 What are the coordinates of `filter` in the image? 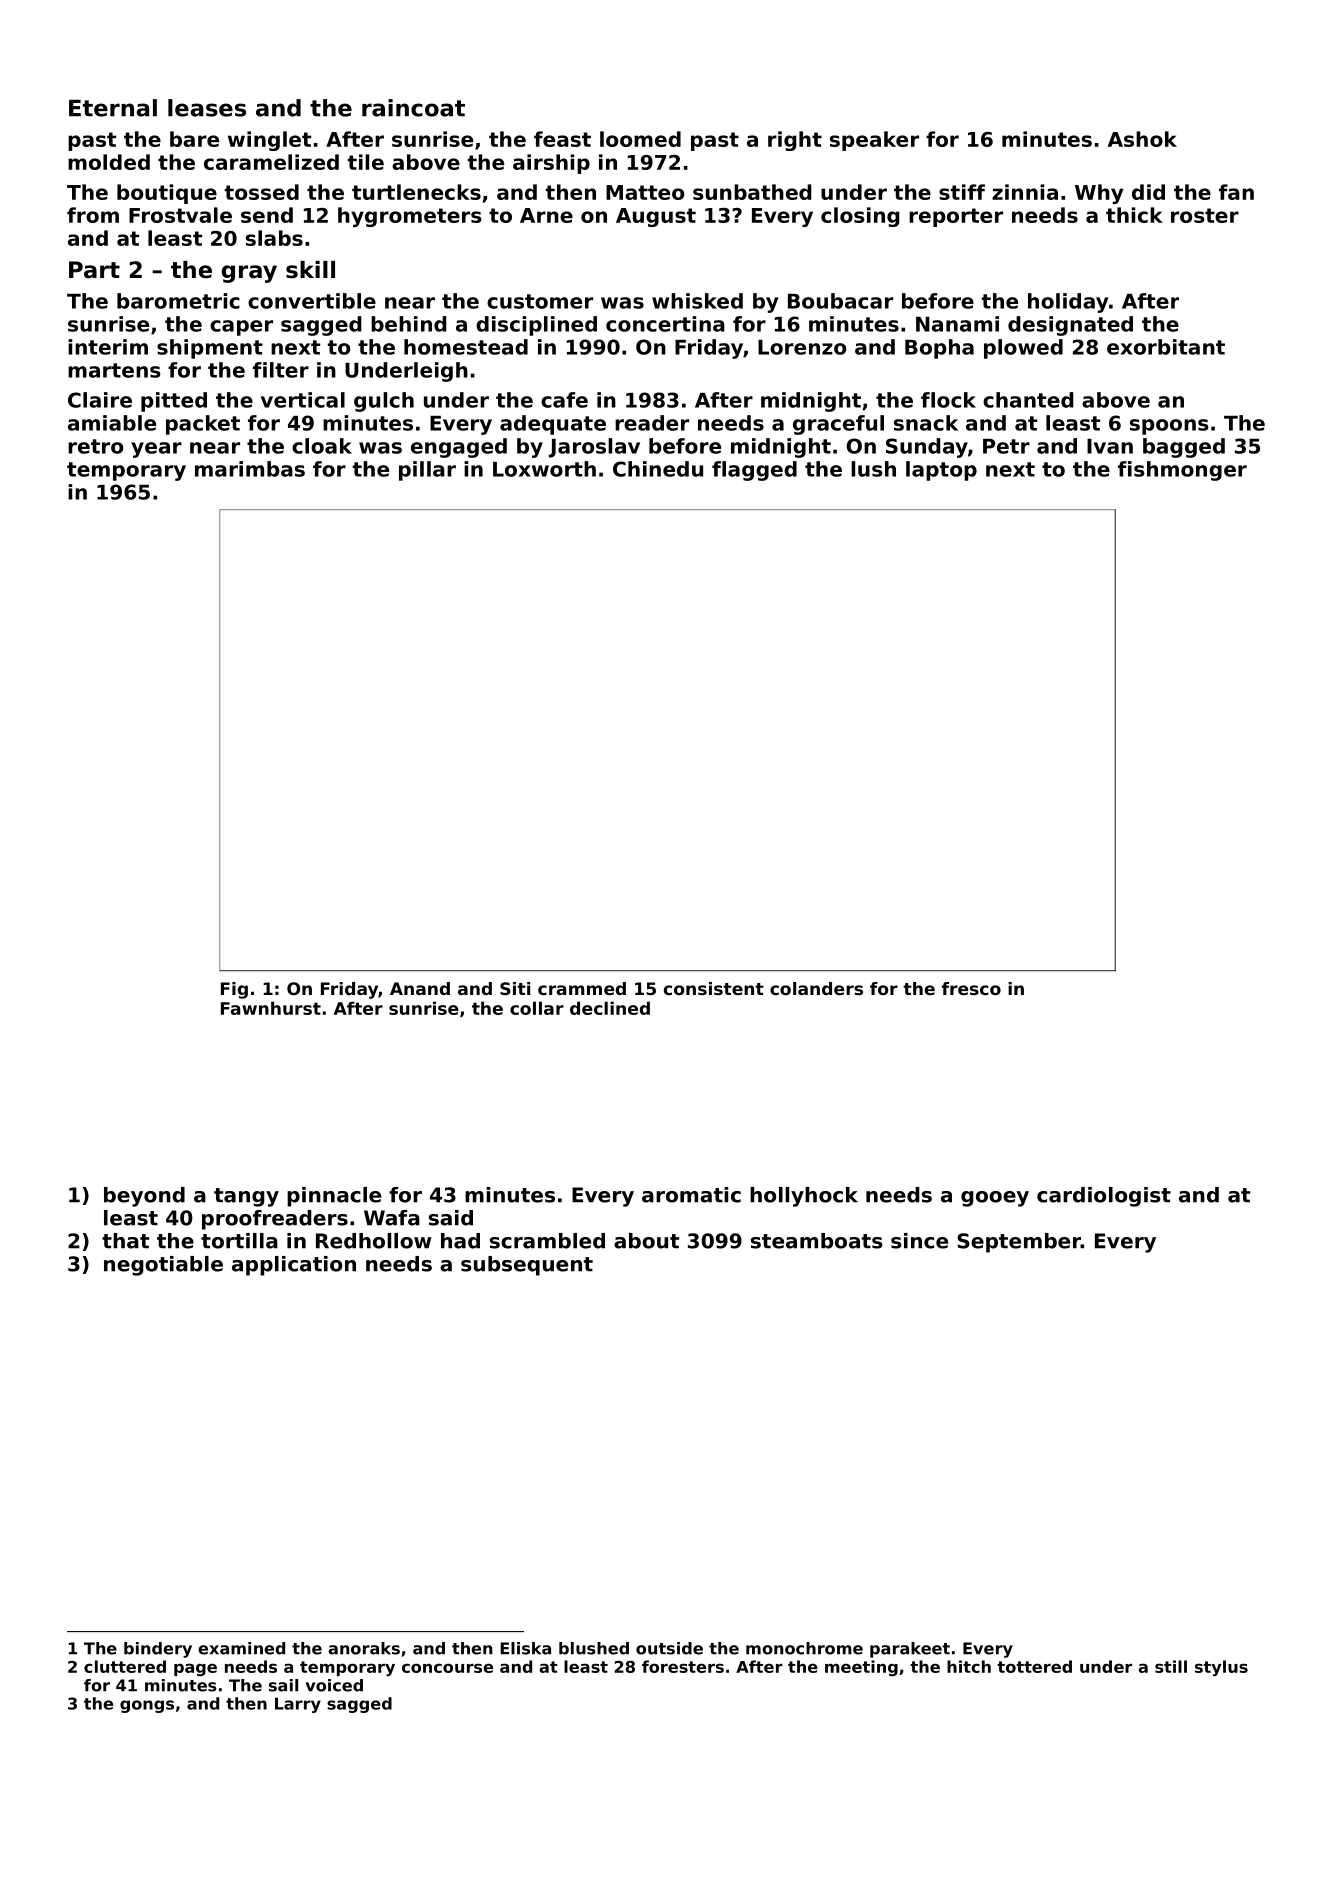 It's located at (281, 370).
